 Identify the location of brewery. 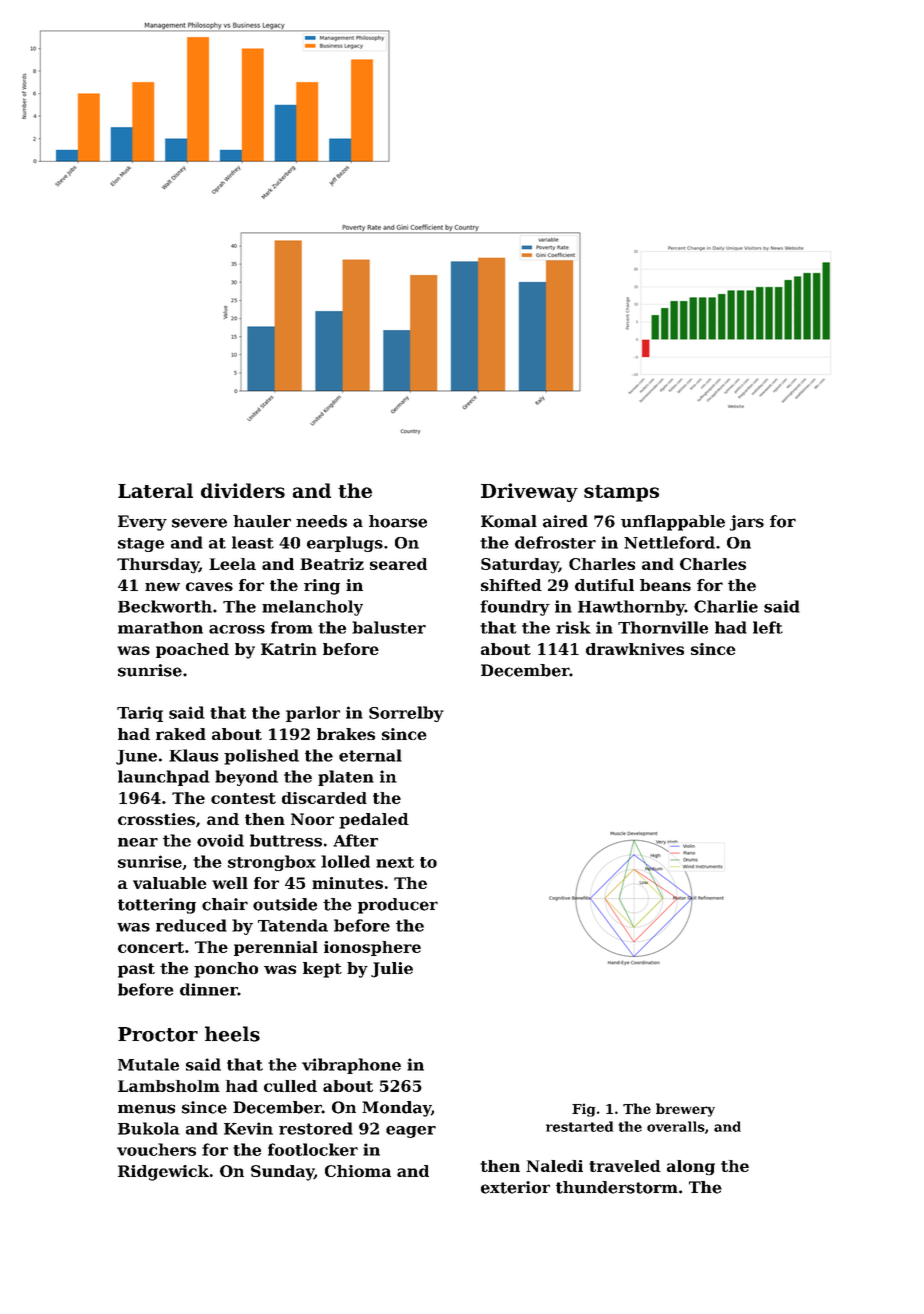
(685, 1110).
